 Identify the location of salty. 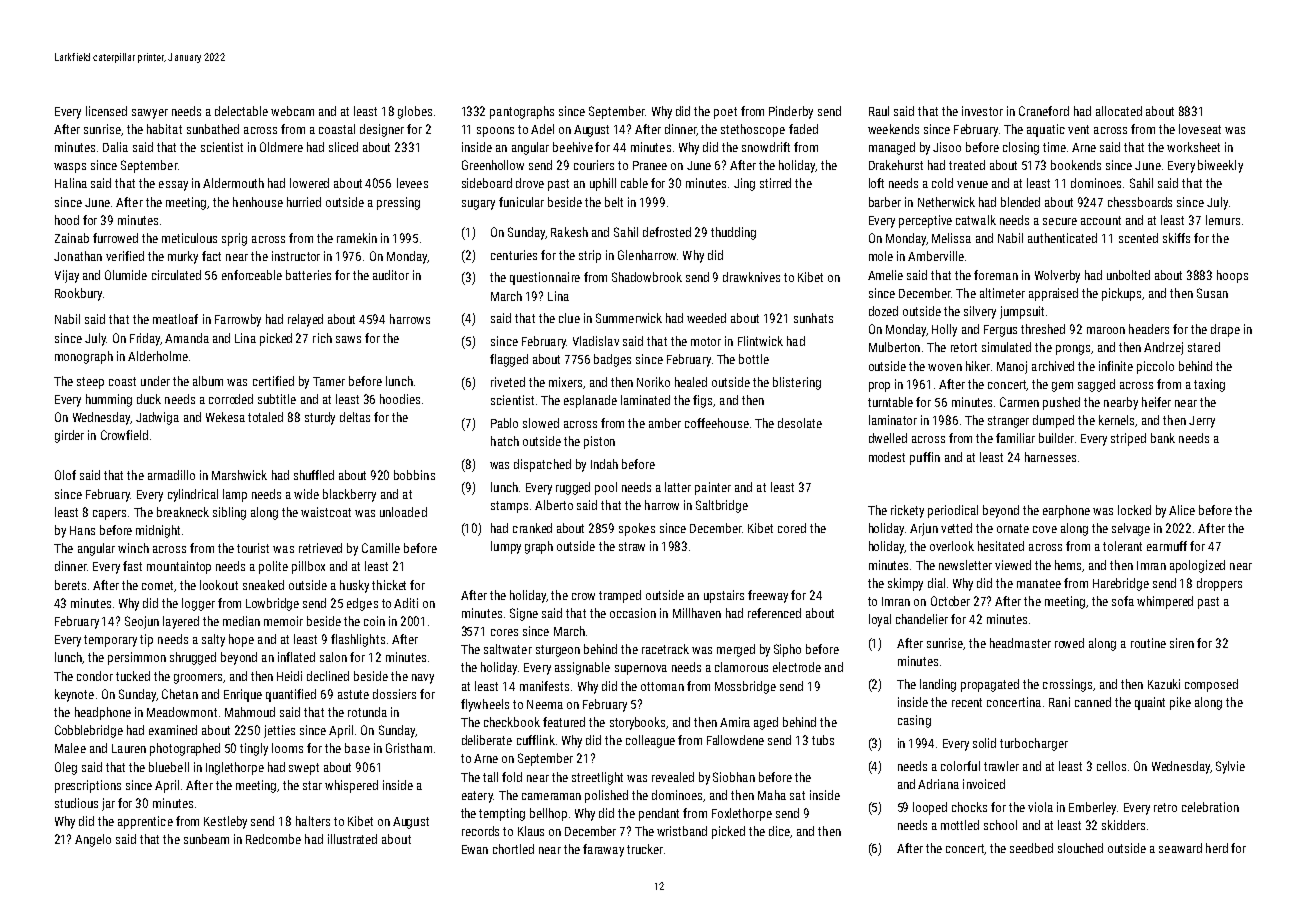
(213, 640).
